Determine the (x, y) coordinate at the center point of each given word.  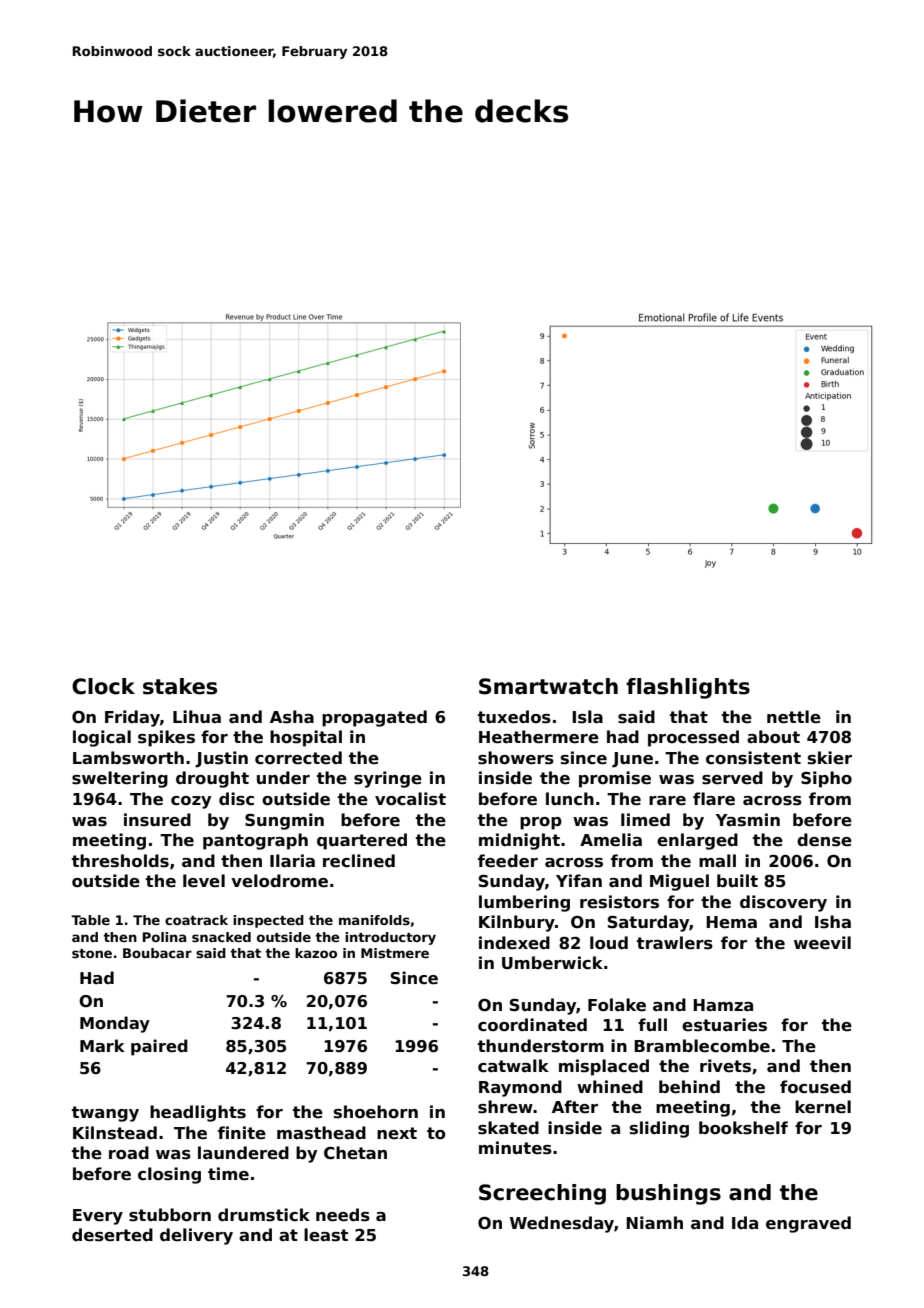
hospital (306, 738)
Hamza (723, 1005)
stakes (180, 686)
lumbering (524, 903)
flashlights (688, 688)
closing (169, 1175)
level (204, 881)
